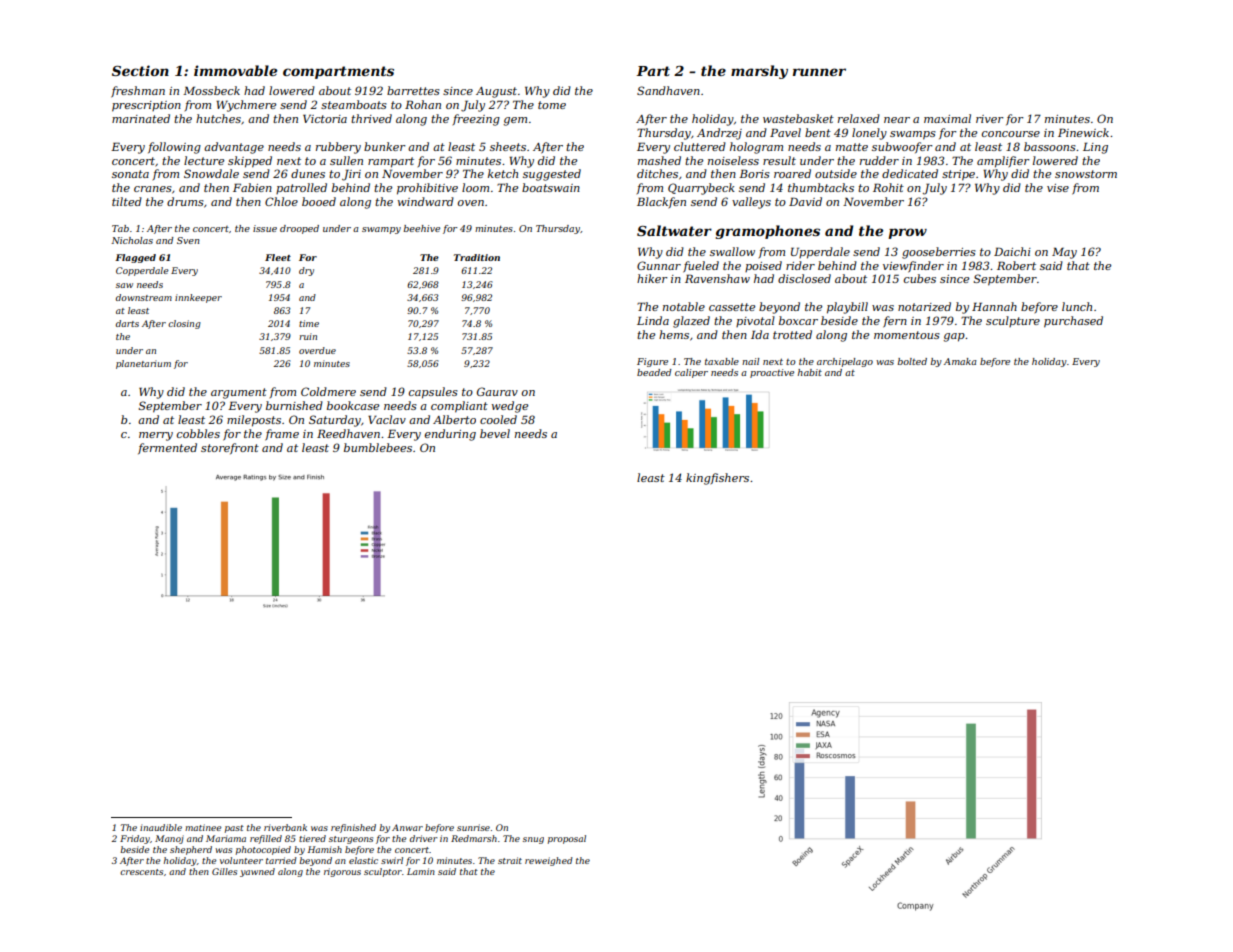  What do you see at coordinates (224, 871) in the screenshot?
I see `Gilles` at bounding box center [224, 871].
